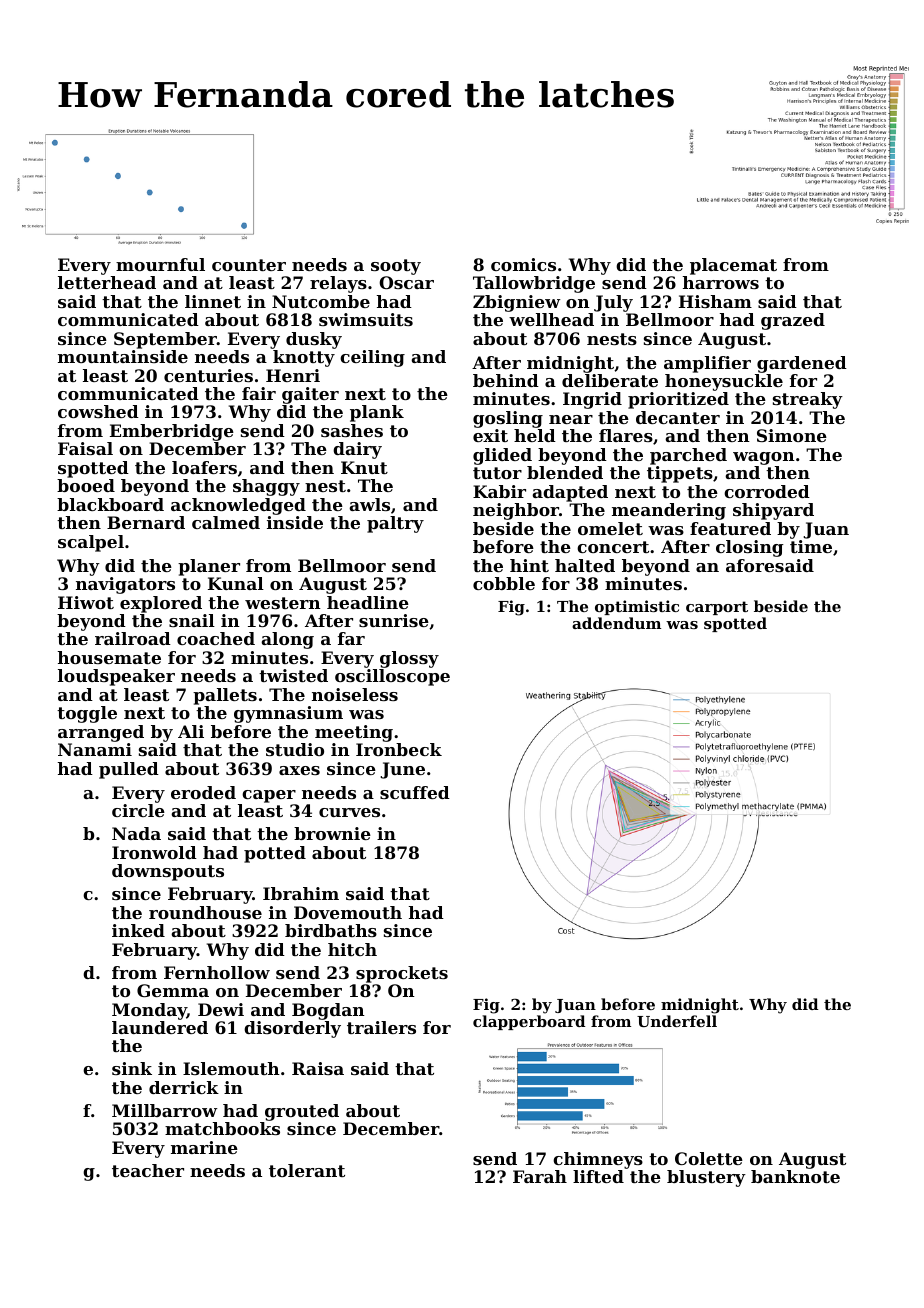 The width and height of the page is (924, 1308). I want to click on lifted, so click(598, 1176).
